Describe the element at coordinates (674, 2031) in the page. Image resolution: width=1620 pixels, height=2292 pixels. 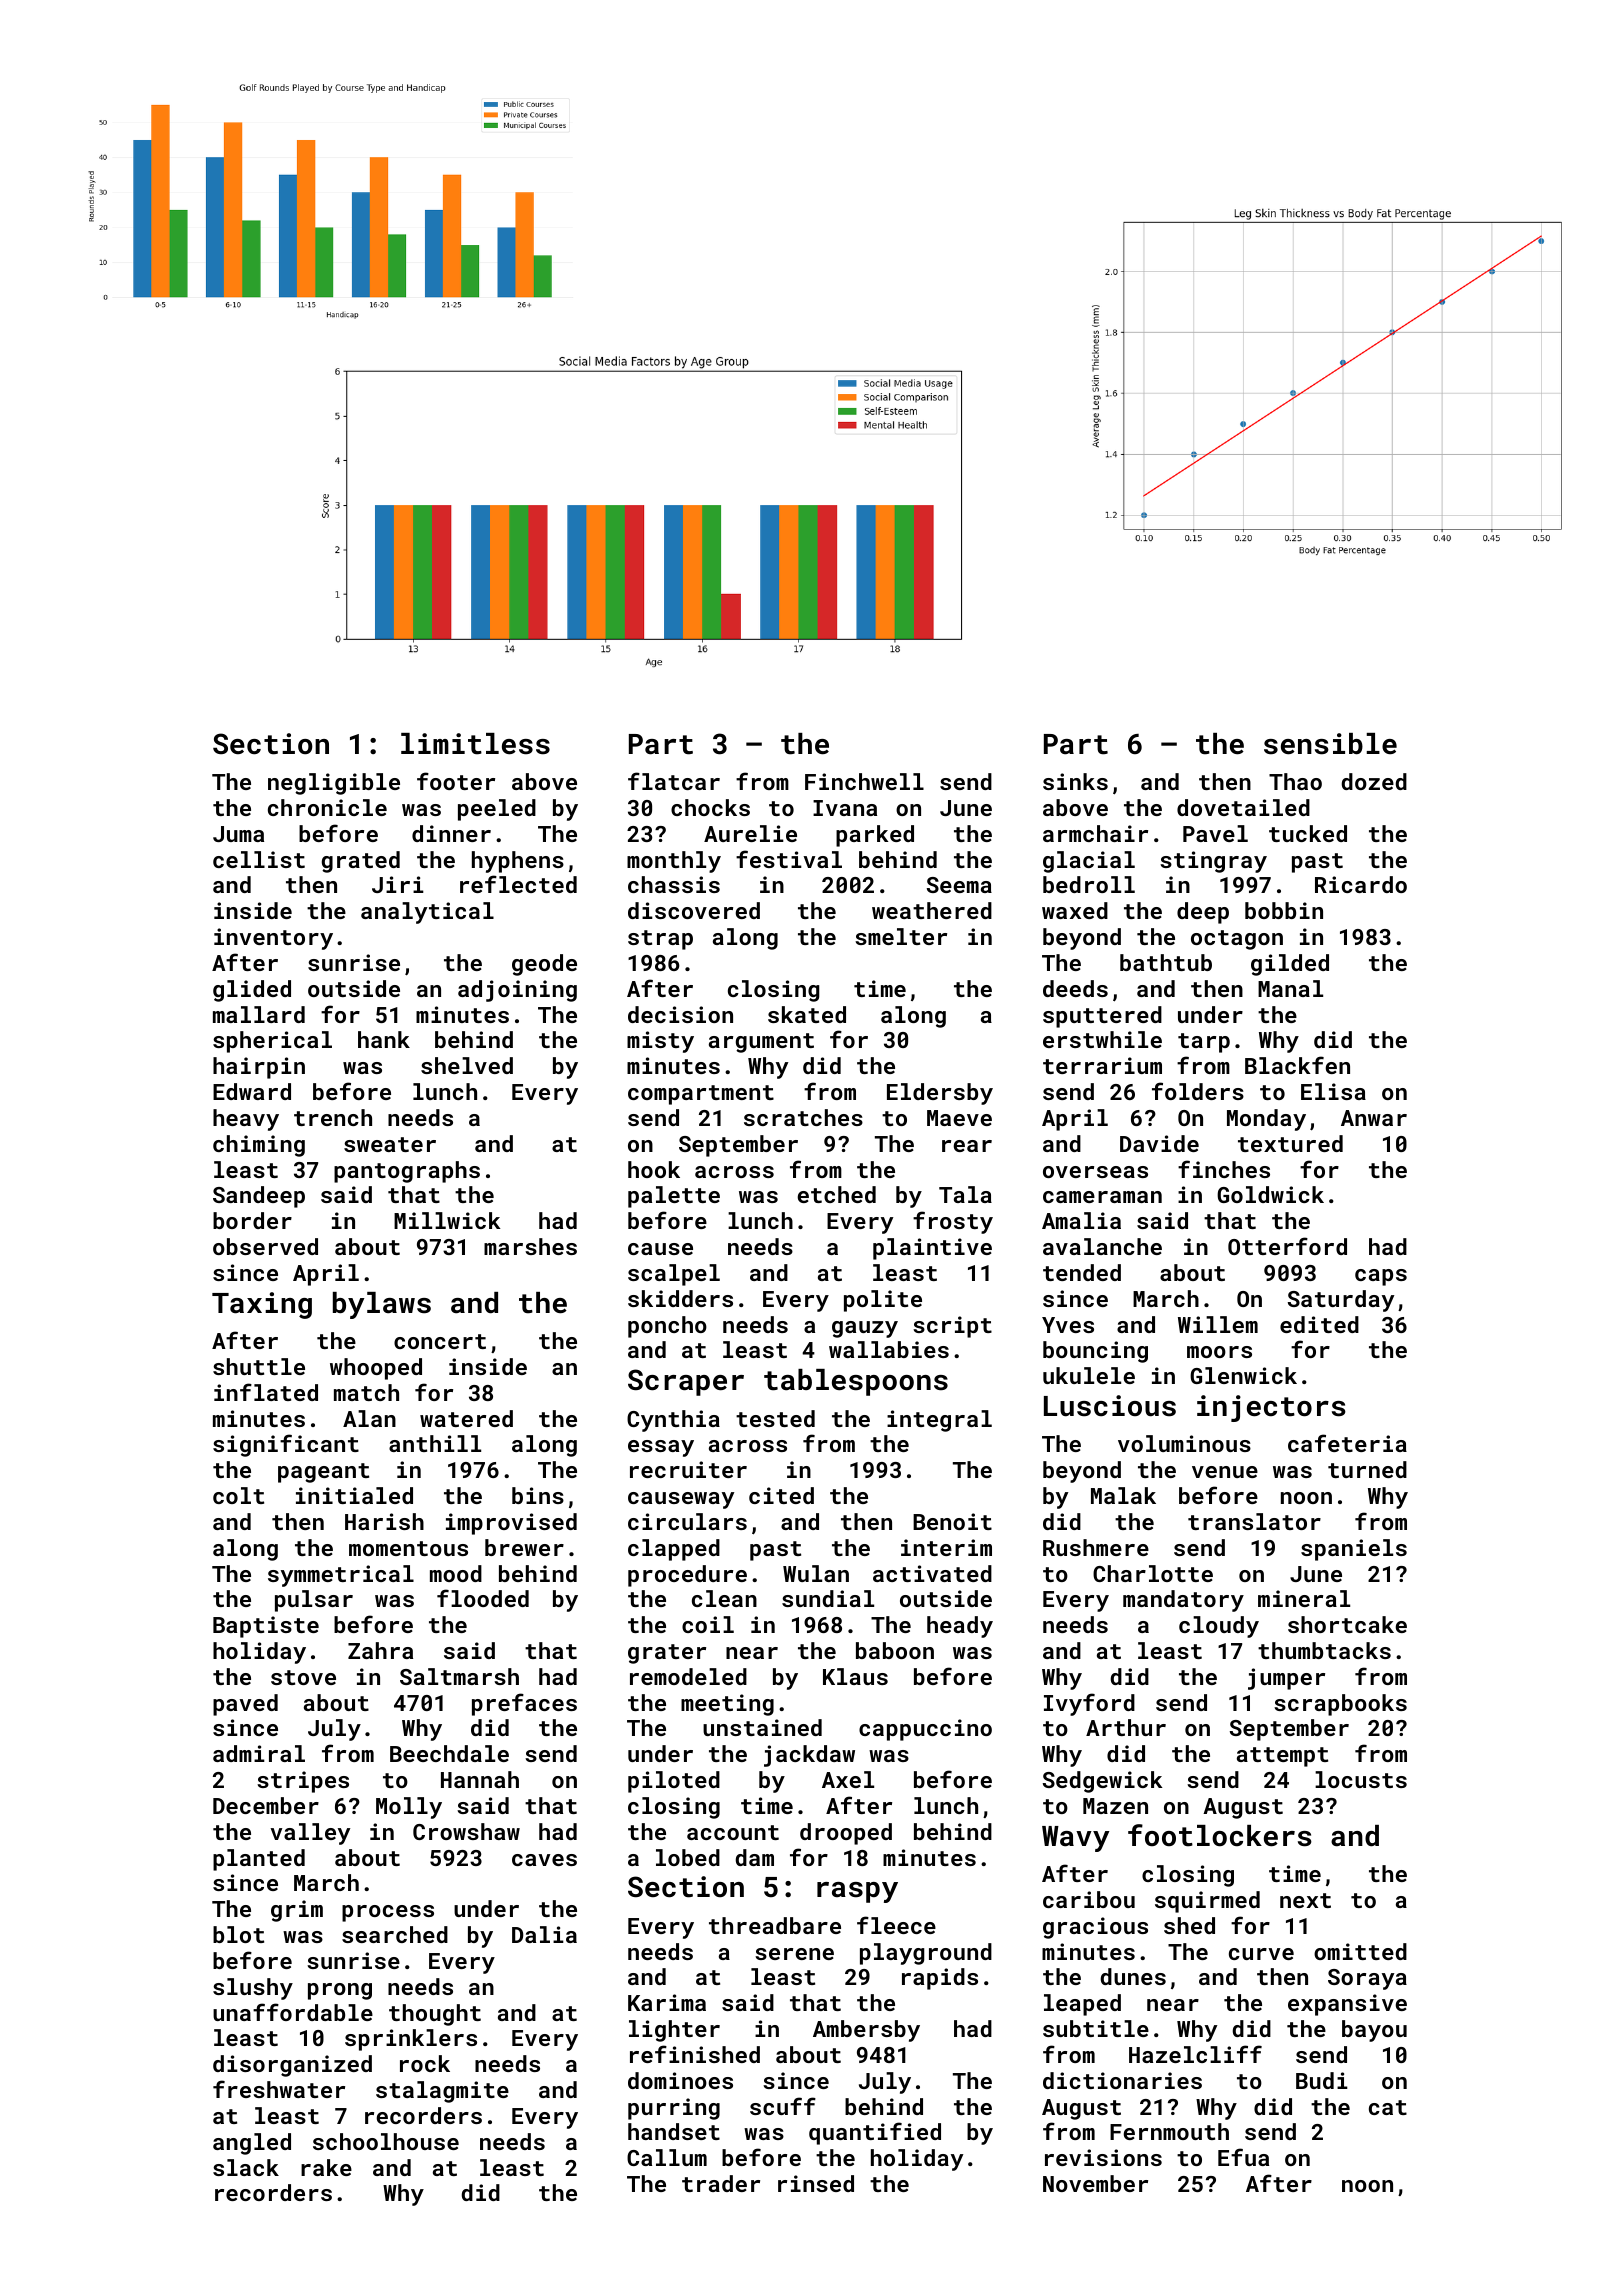
I see `lighter` at that location.
